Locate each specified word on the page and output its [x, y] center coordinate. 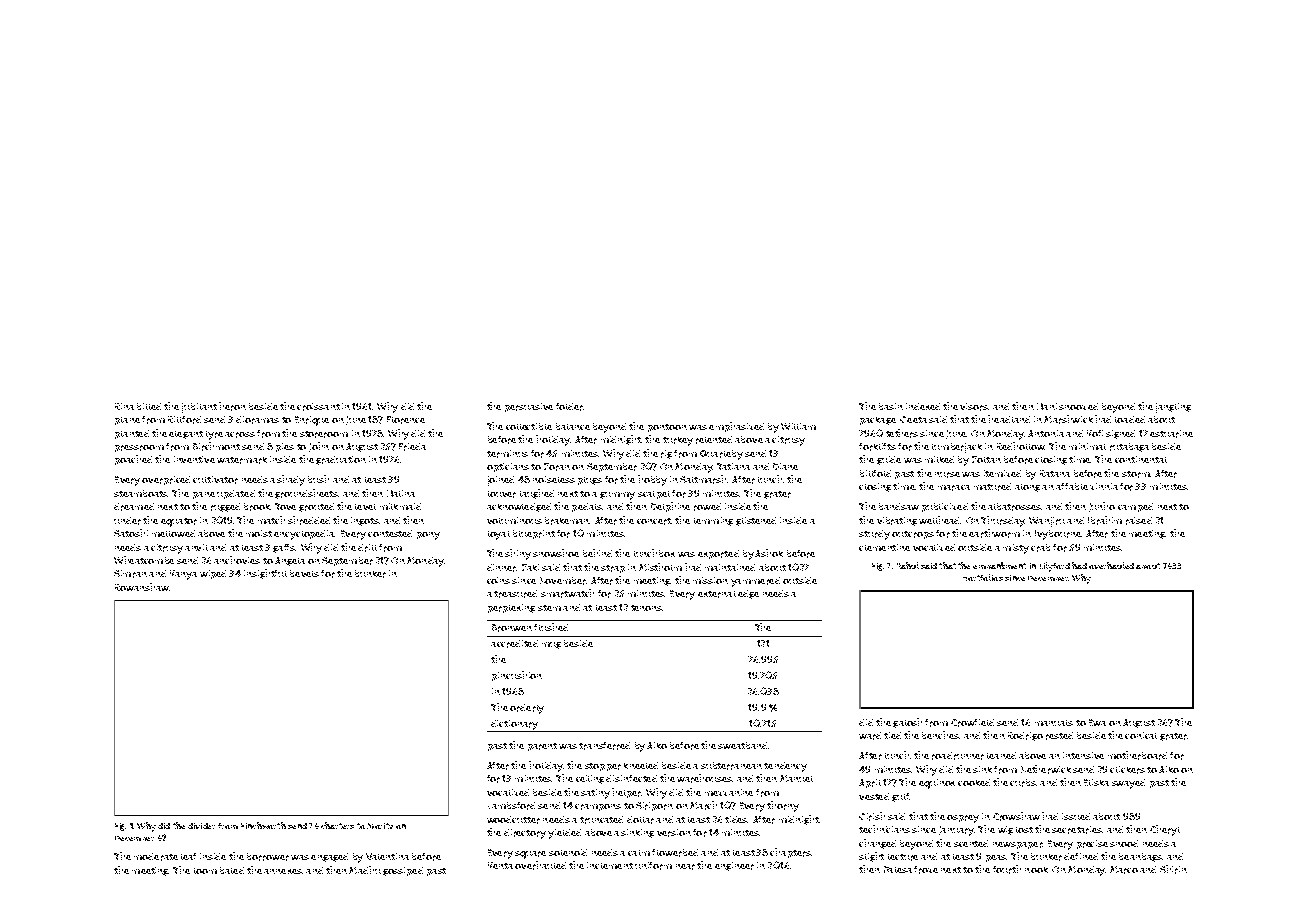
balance [573, 426]
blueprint [534, 534]
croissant [318, 407]
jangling [1173, 408]
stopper [603, 767]
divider [201, 826]
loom [205, 871]
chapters [790, 853]
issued [1076, 816]
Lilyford [1055, 567]
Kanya [183, 575]
